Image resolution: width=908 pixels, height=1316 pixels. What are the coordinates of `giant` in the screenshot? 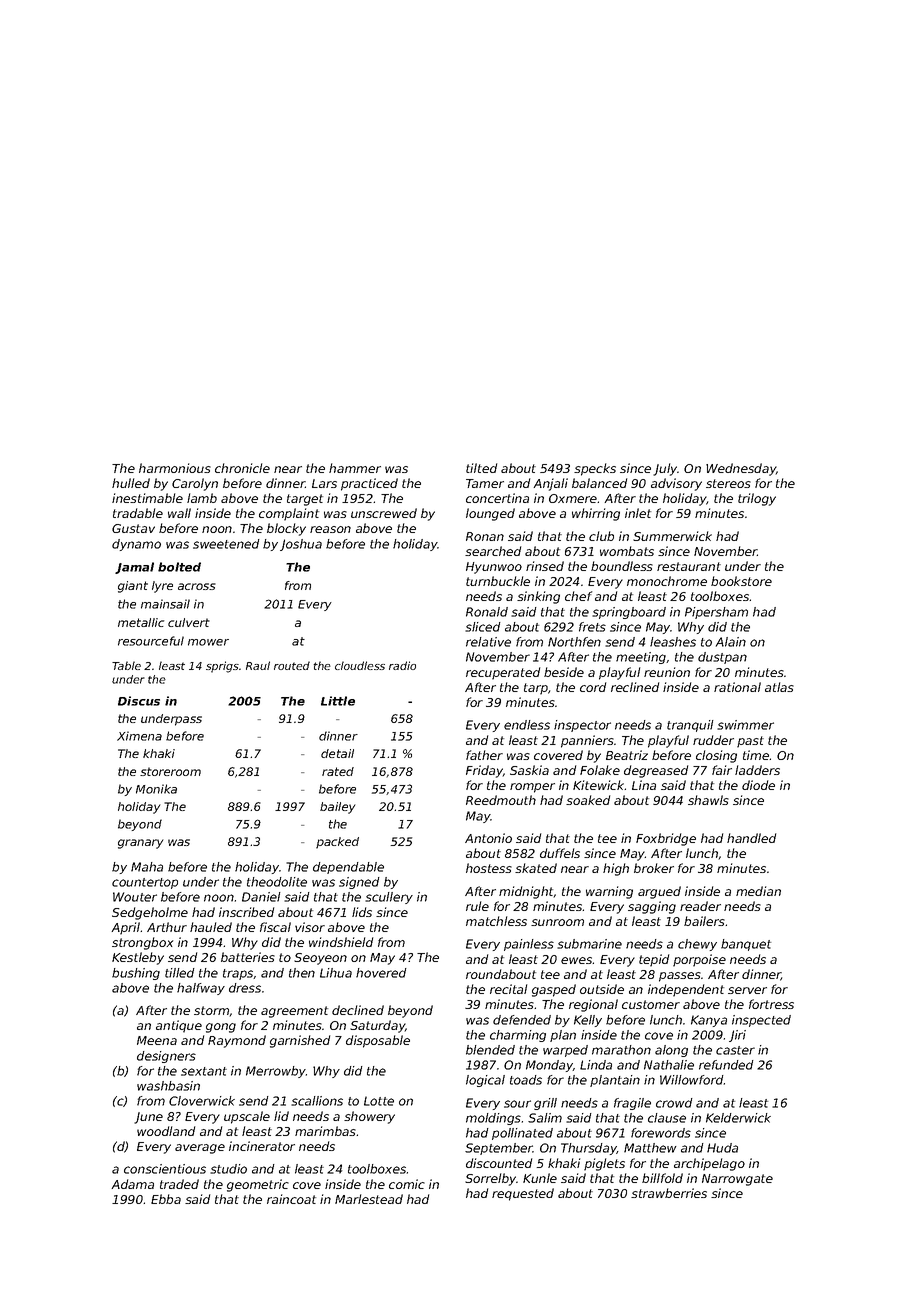 It's located at (133, 587).
